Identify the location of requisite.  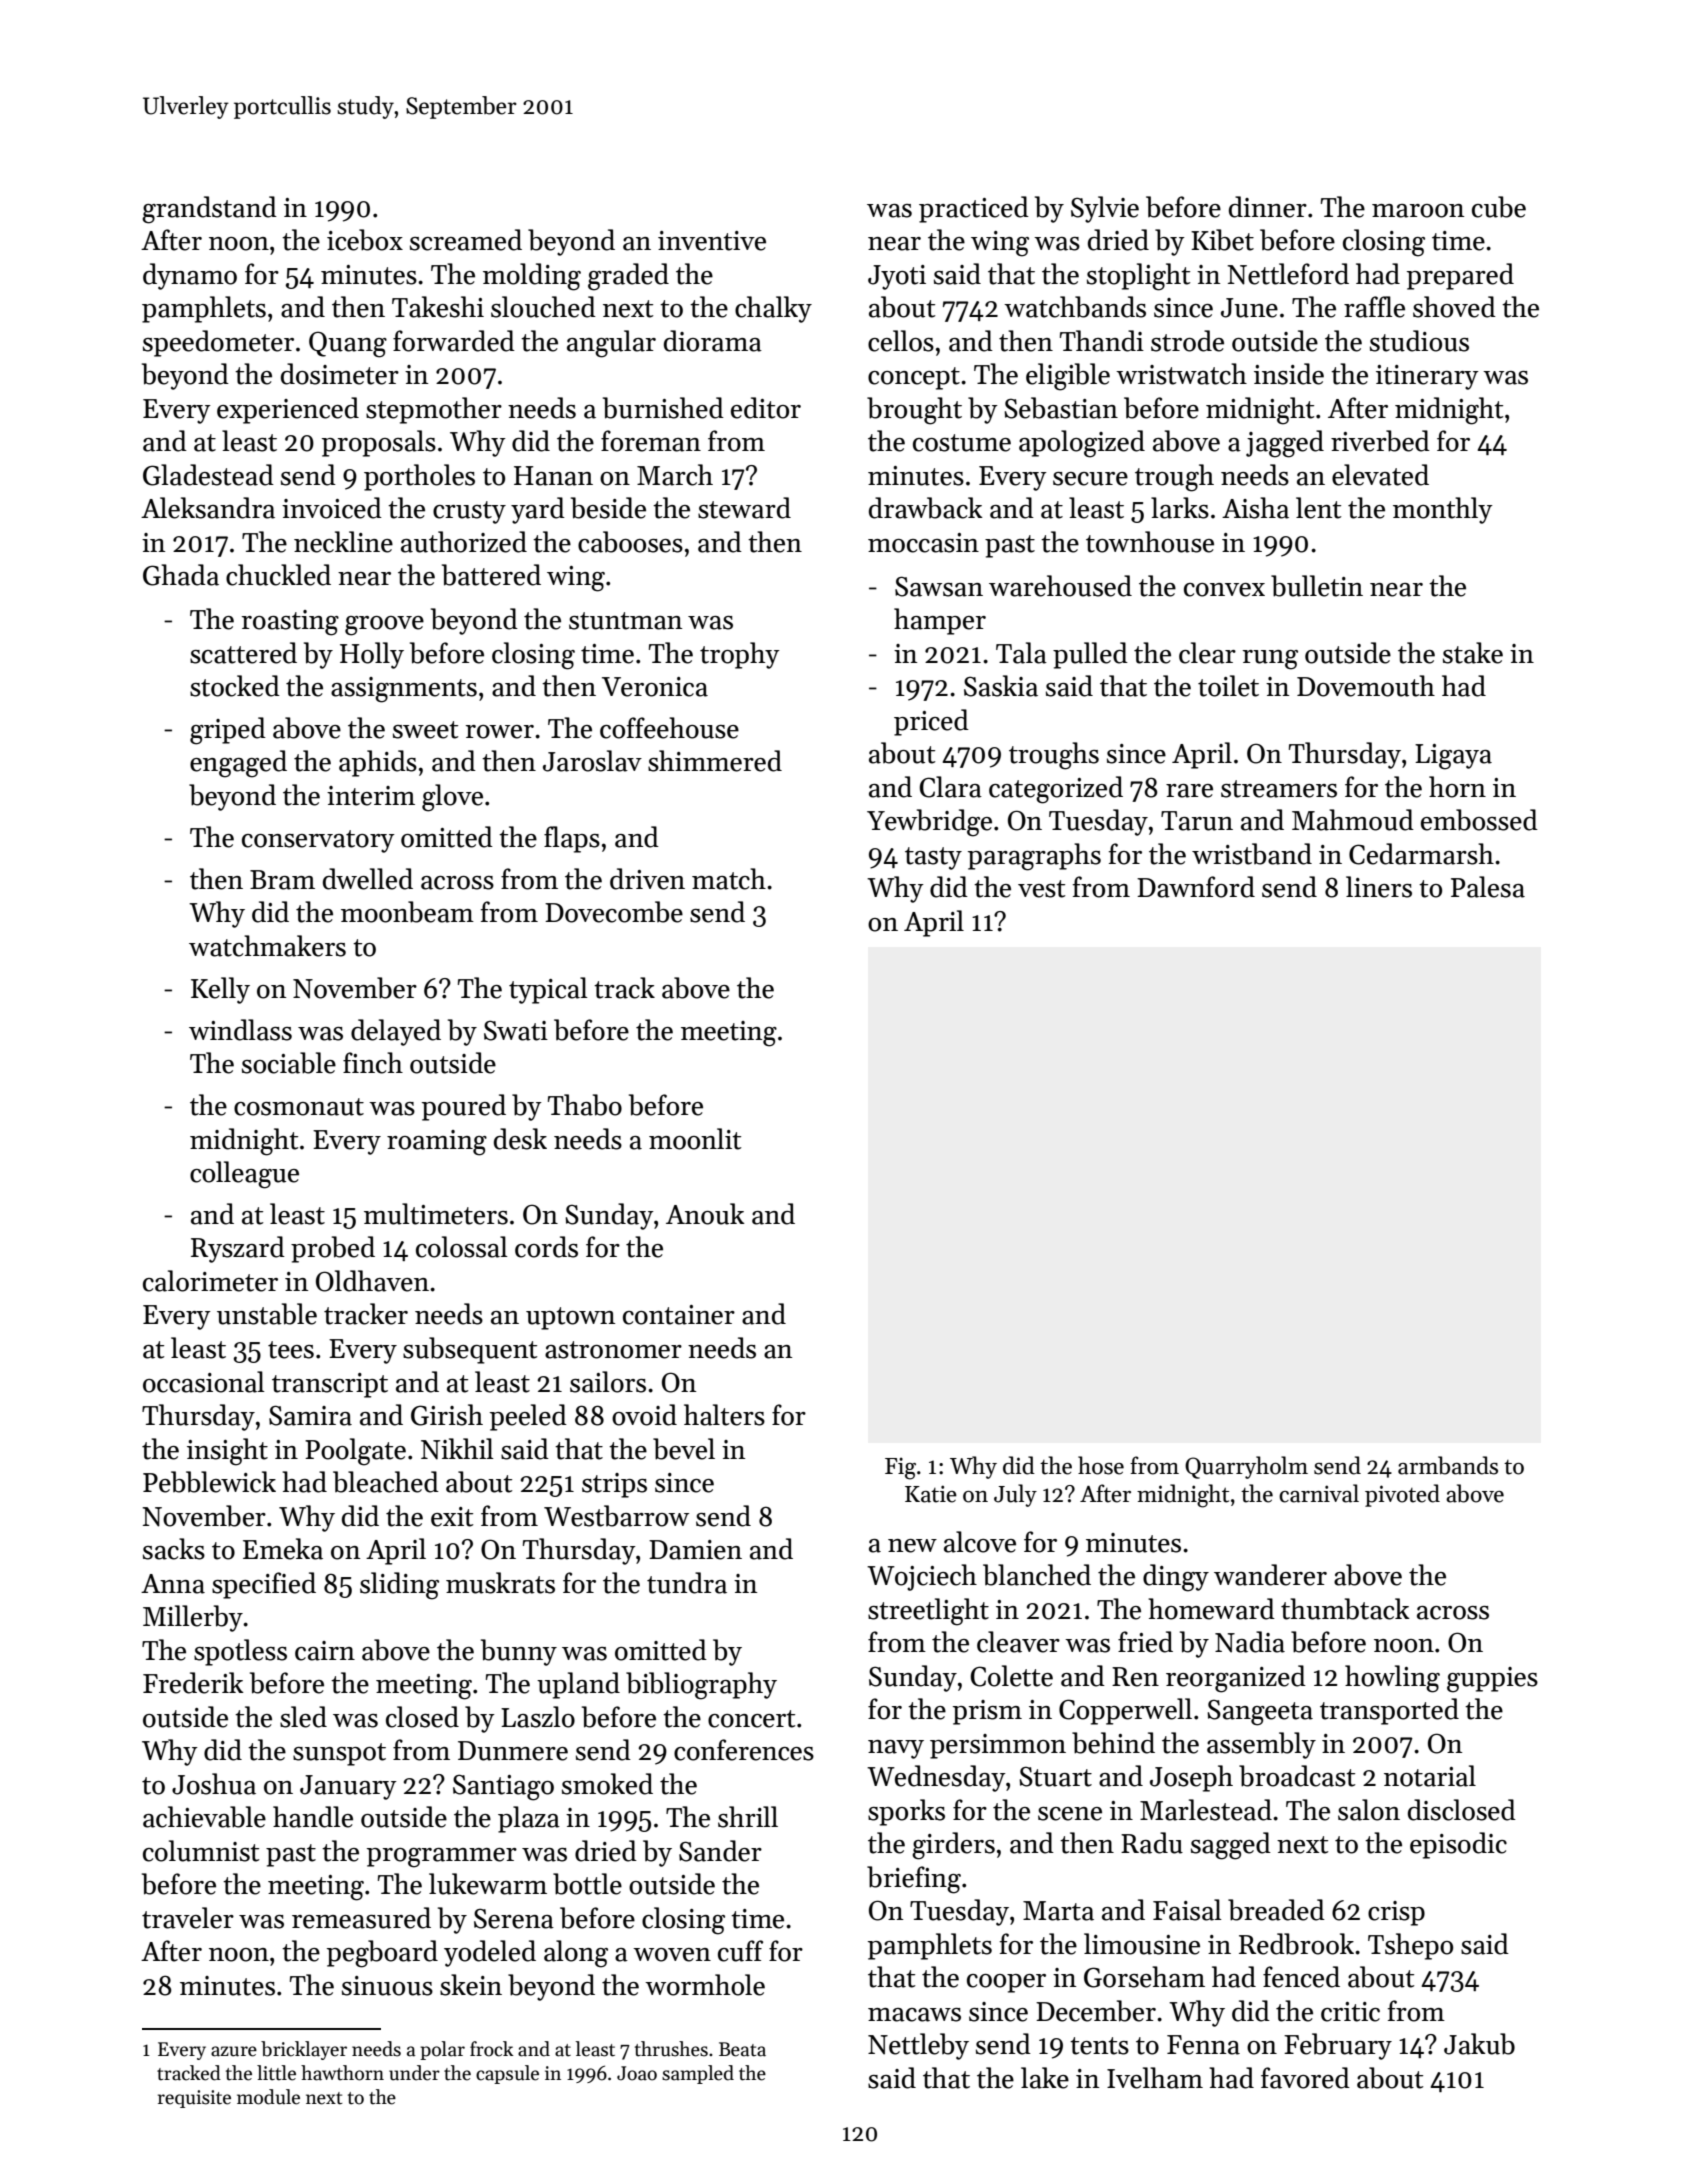
(194, 2099).
